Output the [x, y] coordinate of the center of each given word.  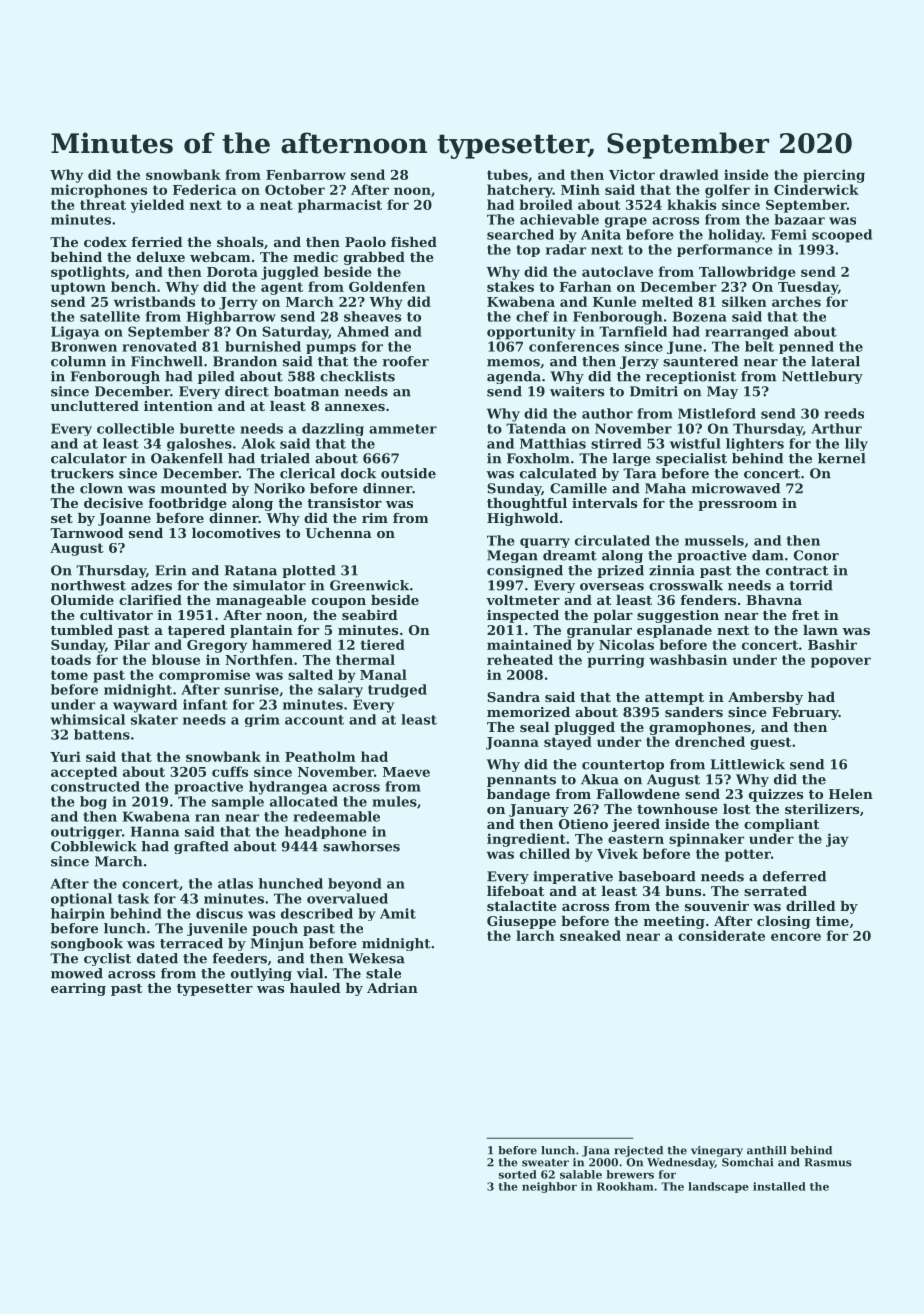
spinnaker [706, 840]
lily [856, 444]
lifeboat [515, 891]
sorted [518, 1174]
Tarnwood [86, 533]
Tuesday [808, 288]
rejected [638, 1151]
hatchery [520, 191]
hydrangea [288, 788]
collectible [135, 428]
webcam [220, 257]
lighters [755, 444]
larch [535, 935]
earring [78, 989]
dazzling [333, 429]
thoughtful [527, 504]
